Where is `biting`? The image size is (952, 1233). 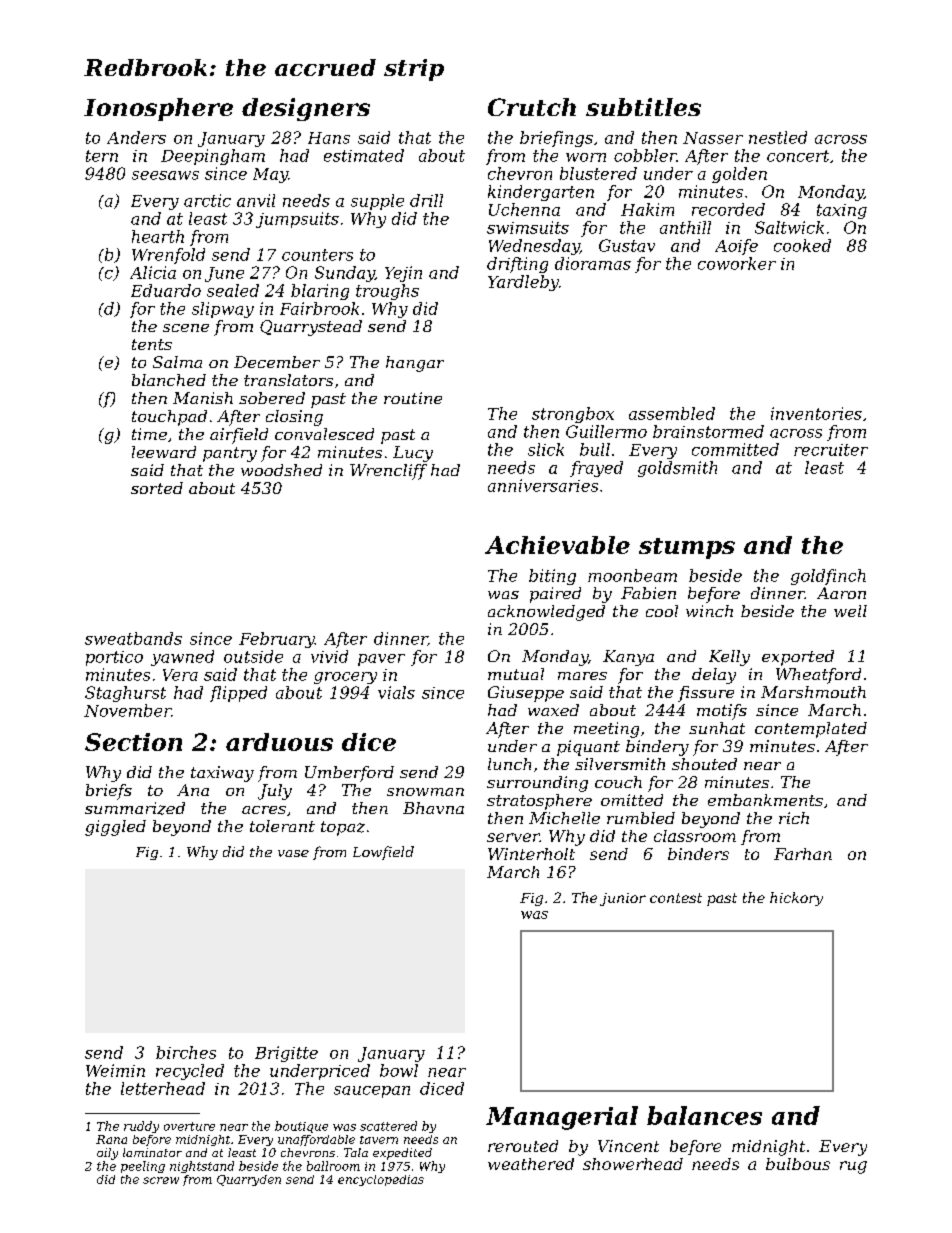 biting is located at coordinates (552, 577).
